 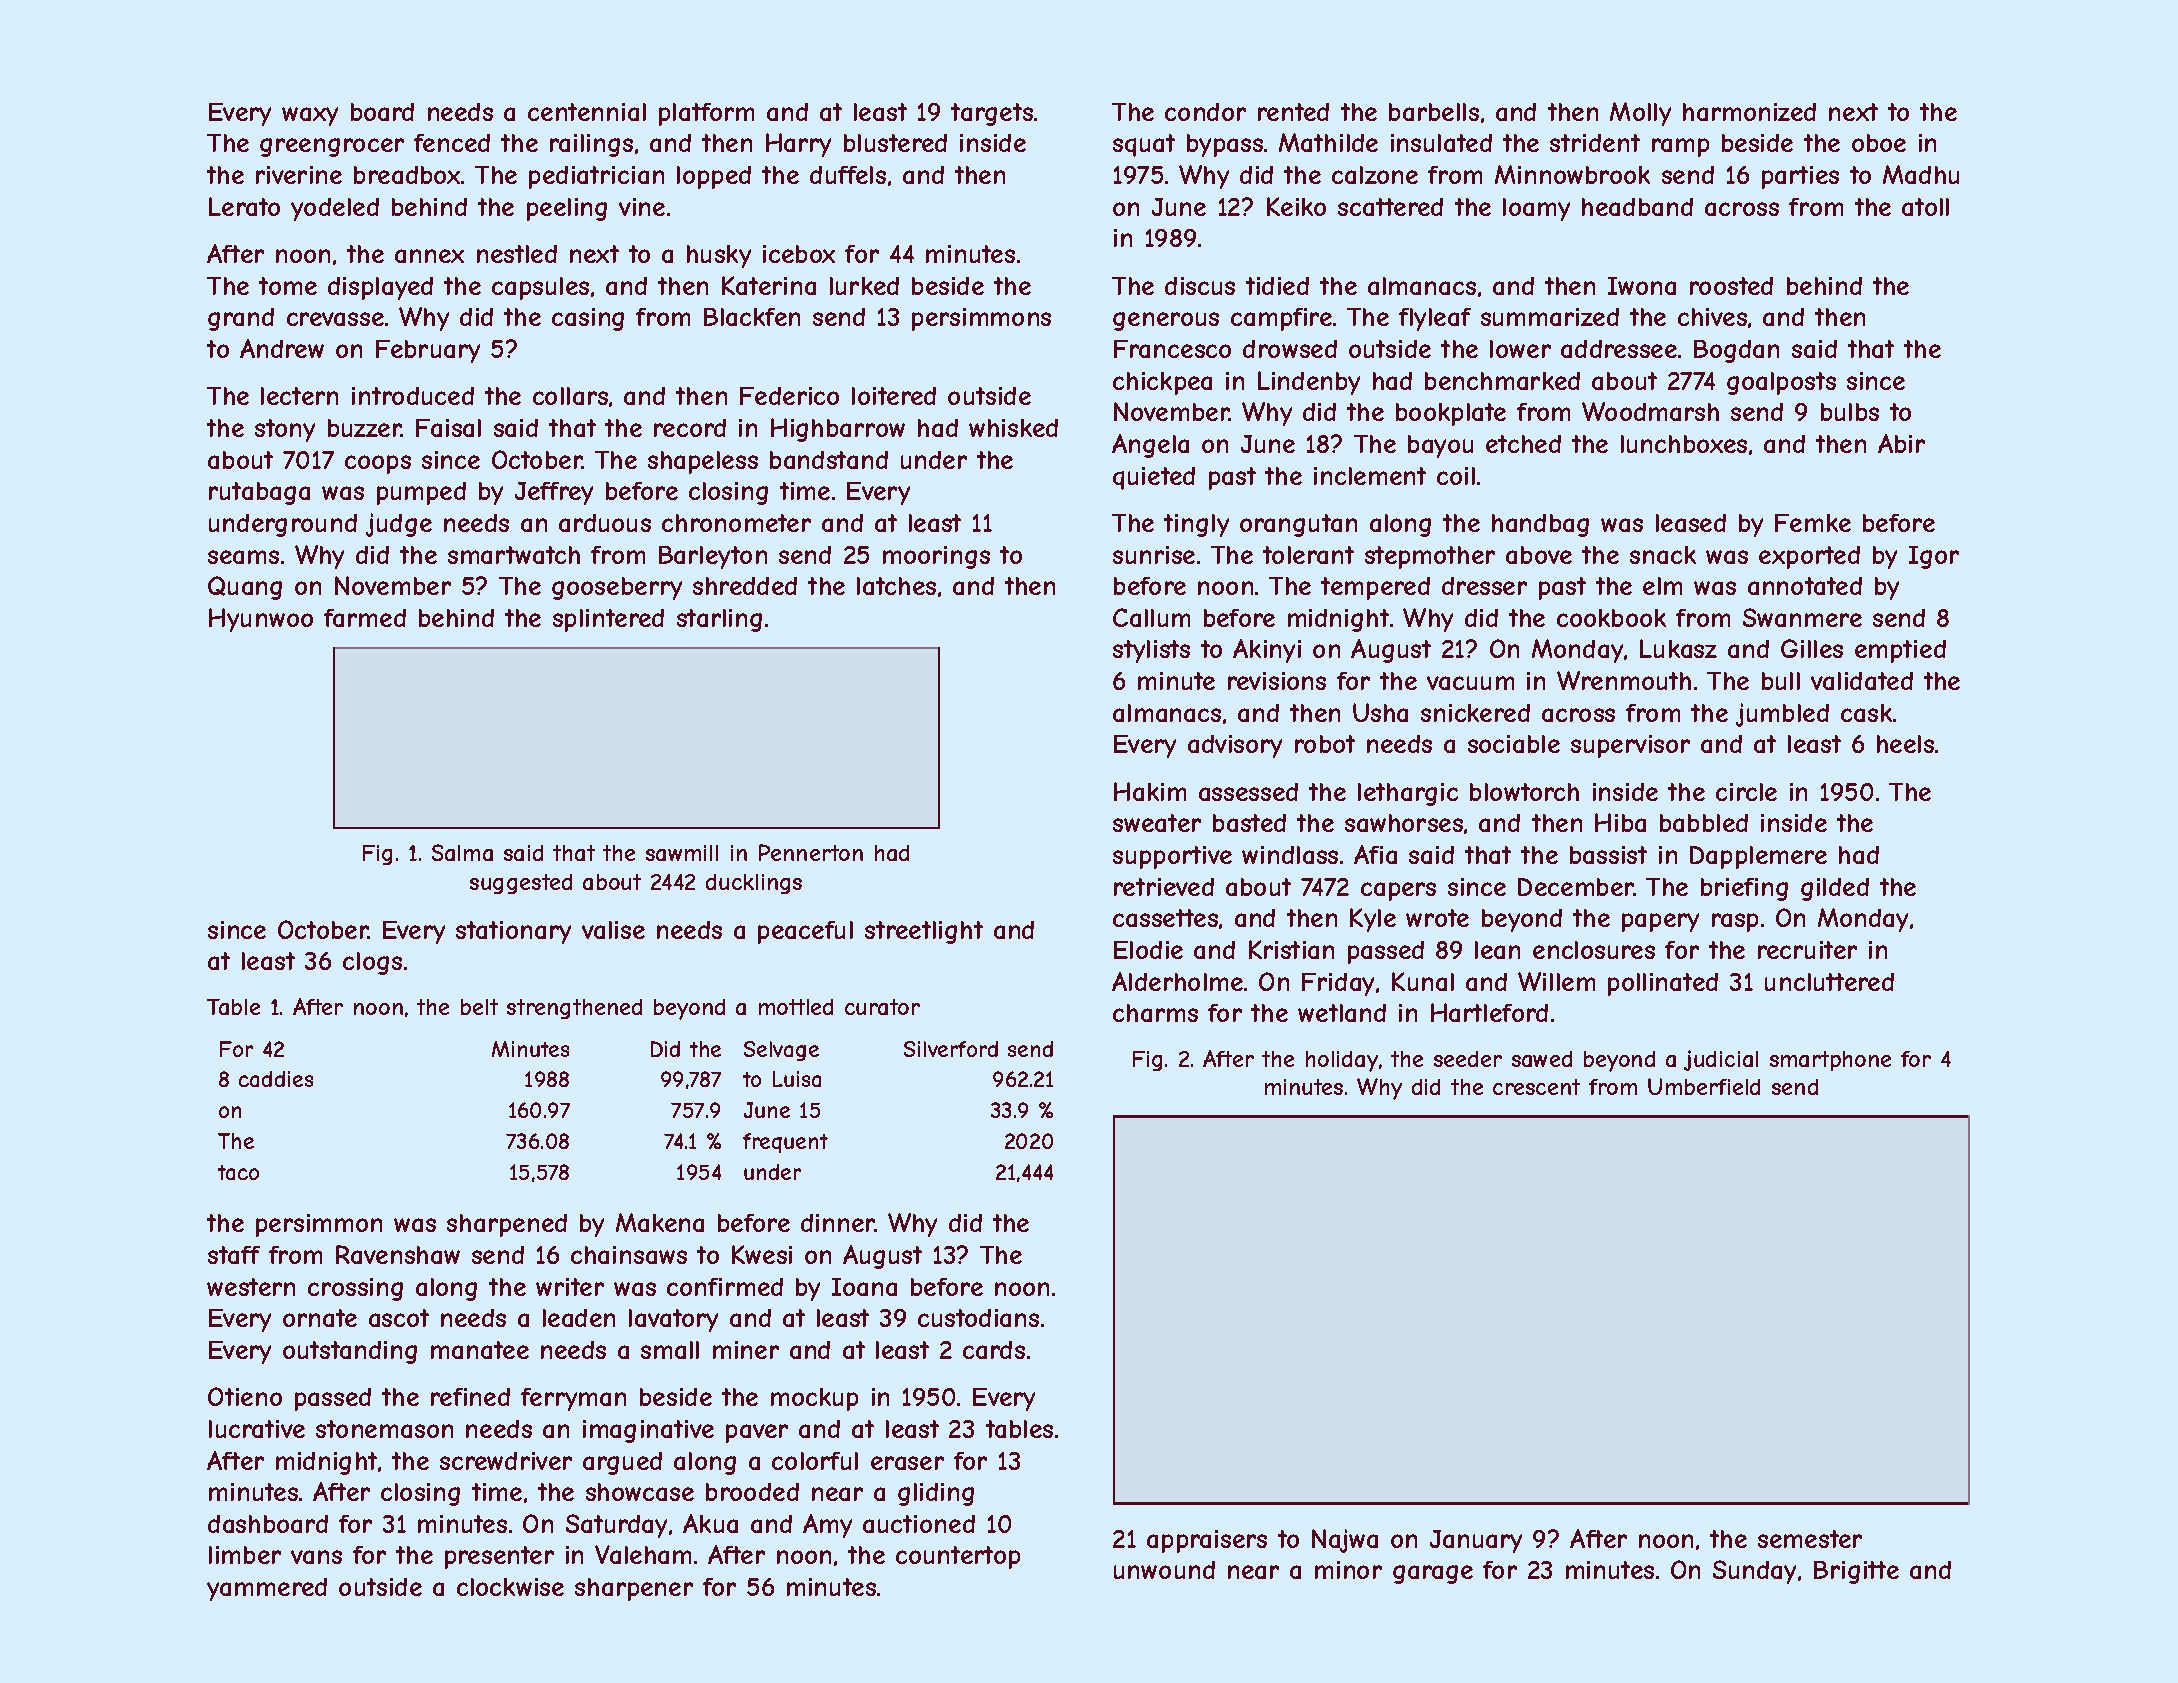 I want to click on orangutan, so click(x=1298, y=525).
